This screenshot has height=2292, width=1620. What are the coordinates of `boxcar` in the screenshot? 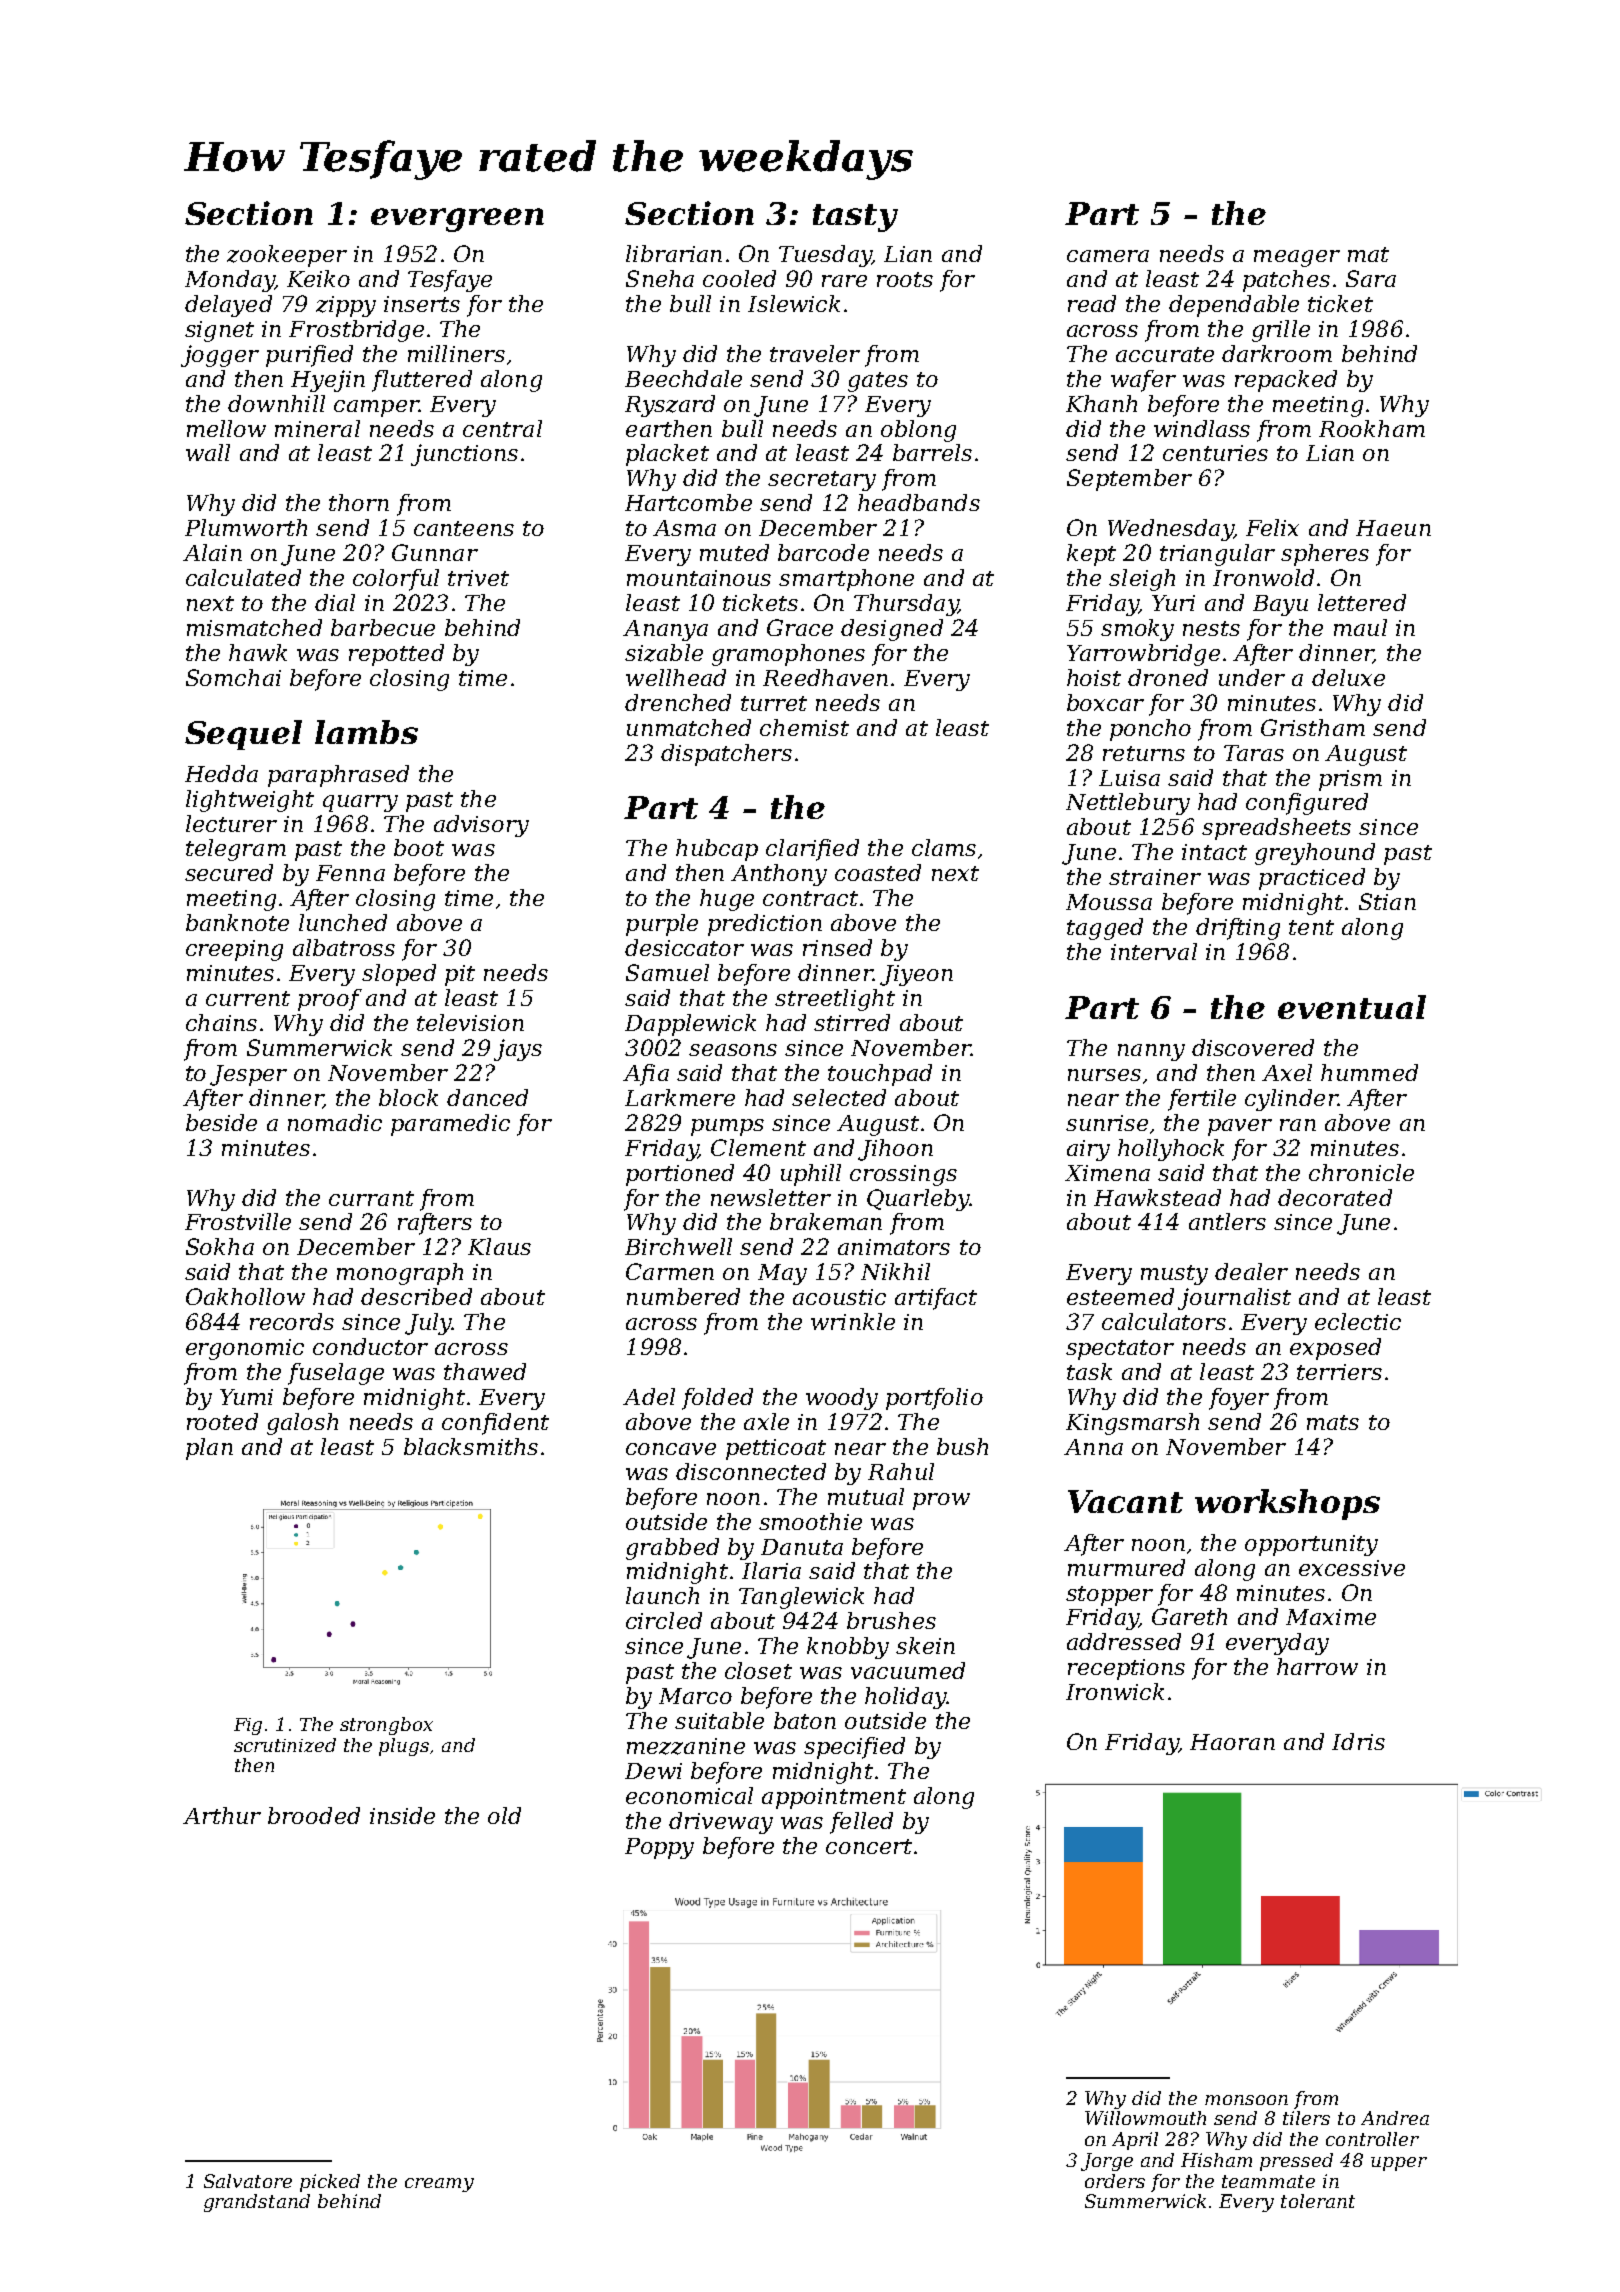 It's located at (1105, 702).
